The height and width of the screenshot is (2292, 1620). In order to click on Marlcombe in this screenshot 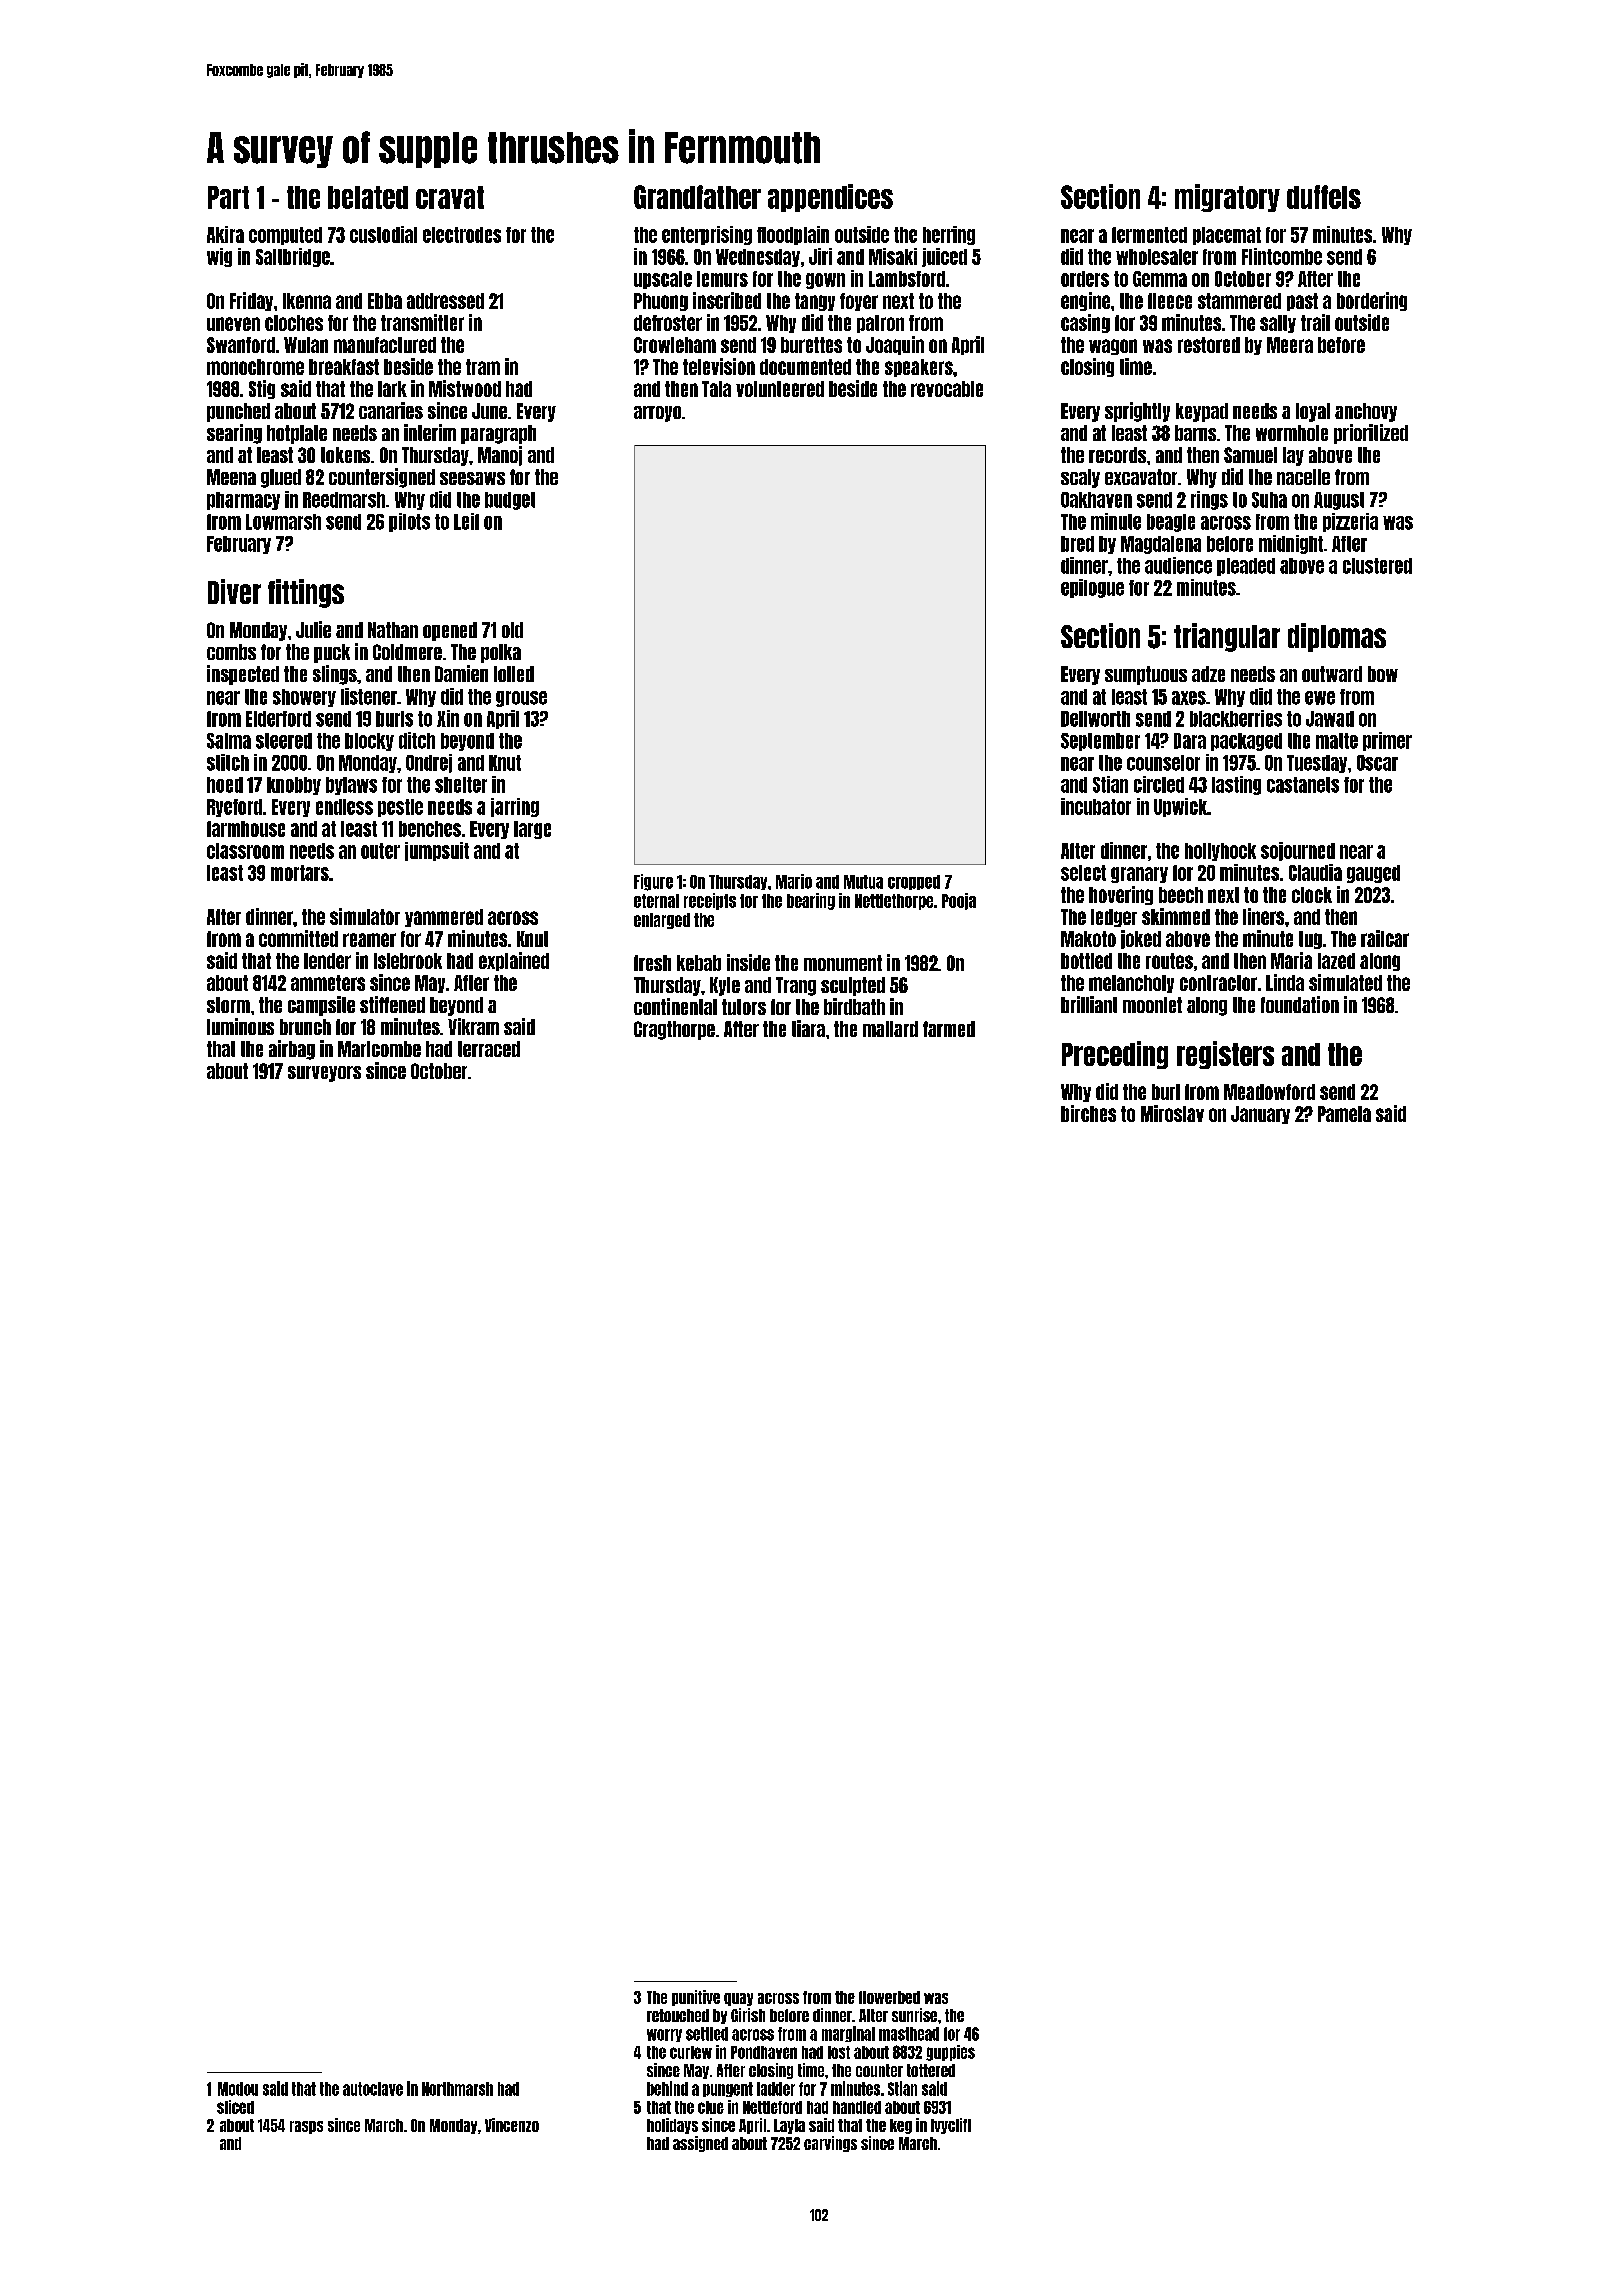, I will do `click(379, 1049)`.
